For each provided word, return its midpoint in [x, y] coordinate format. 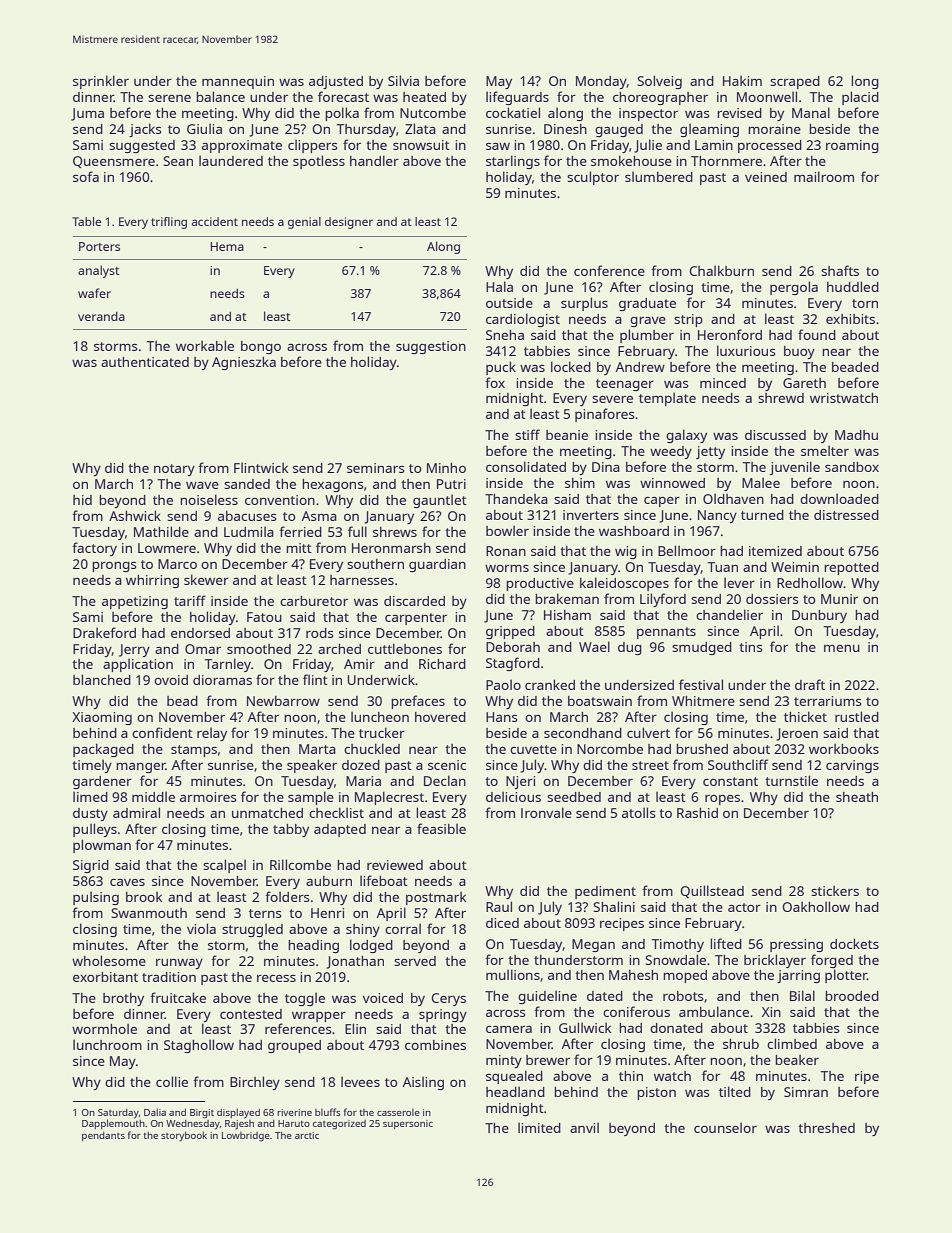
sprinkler [101, 82]
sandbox [852, 467]
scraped [795, 82]
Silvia [403, 80]
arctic [307, 1135]
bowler [507, 530]
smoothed [259, 649]
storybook [184, 1136]
